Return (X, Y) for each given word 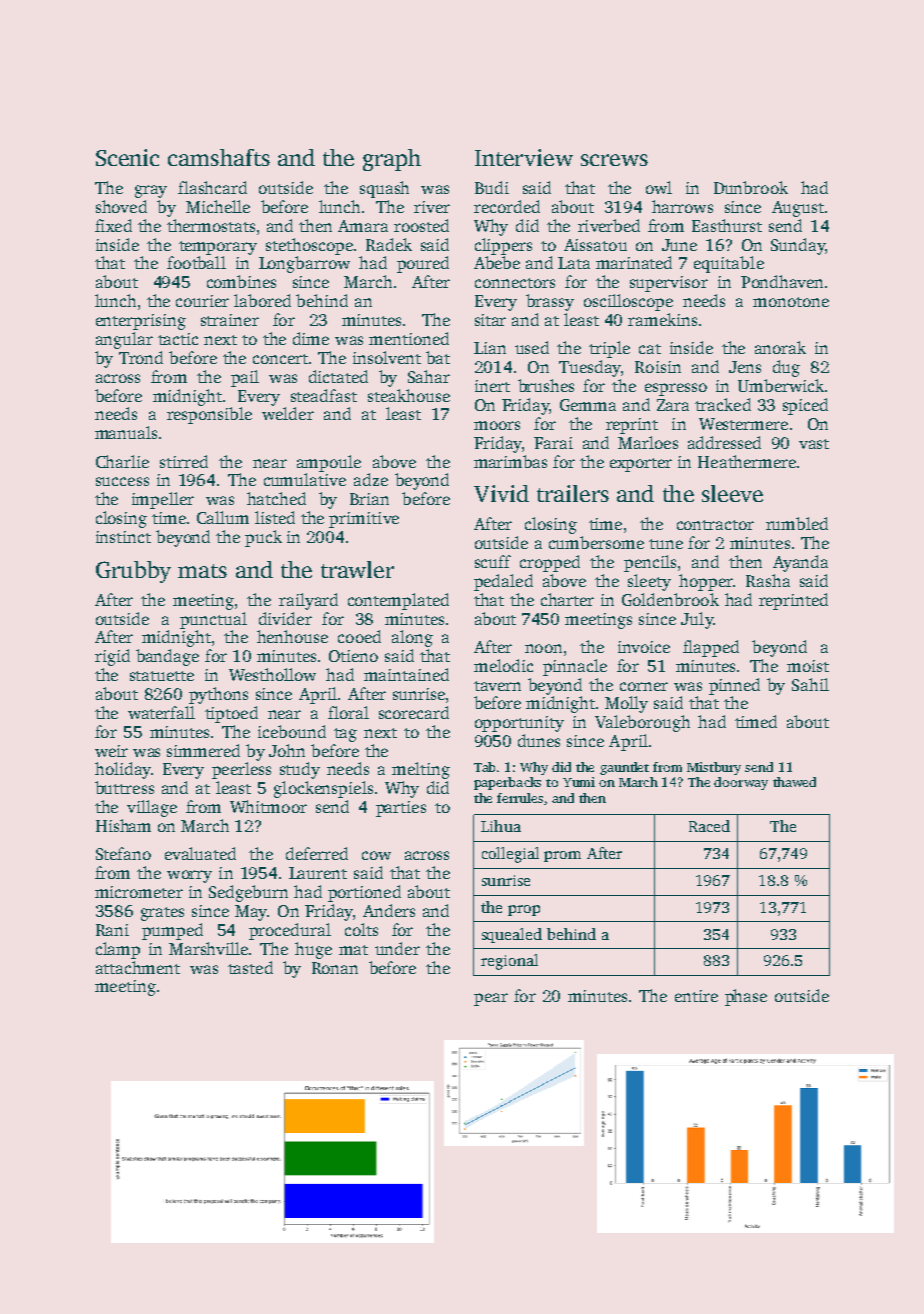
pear (491, 999)
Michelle (218, 206)
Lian (490, 348)
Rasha (768, 580)
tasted (250, 967)
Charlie (122, 461)
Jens (745, 367)
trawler (357, 569)
